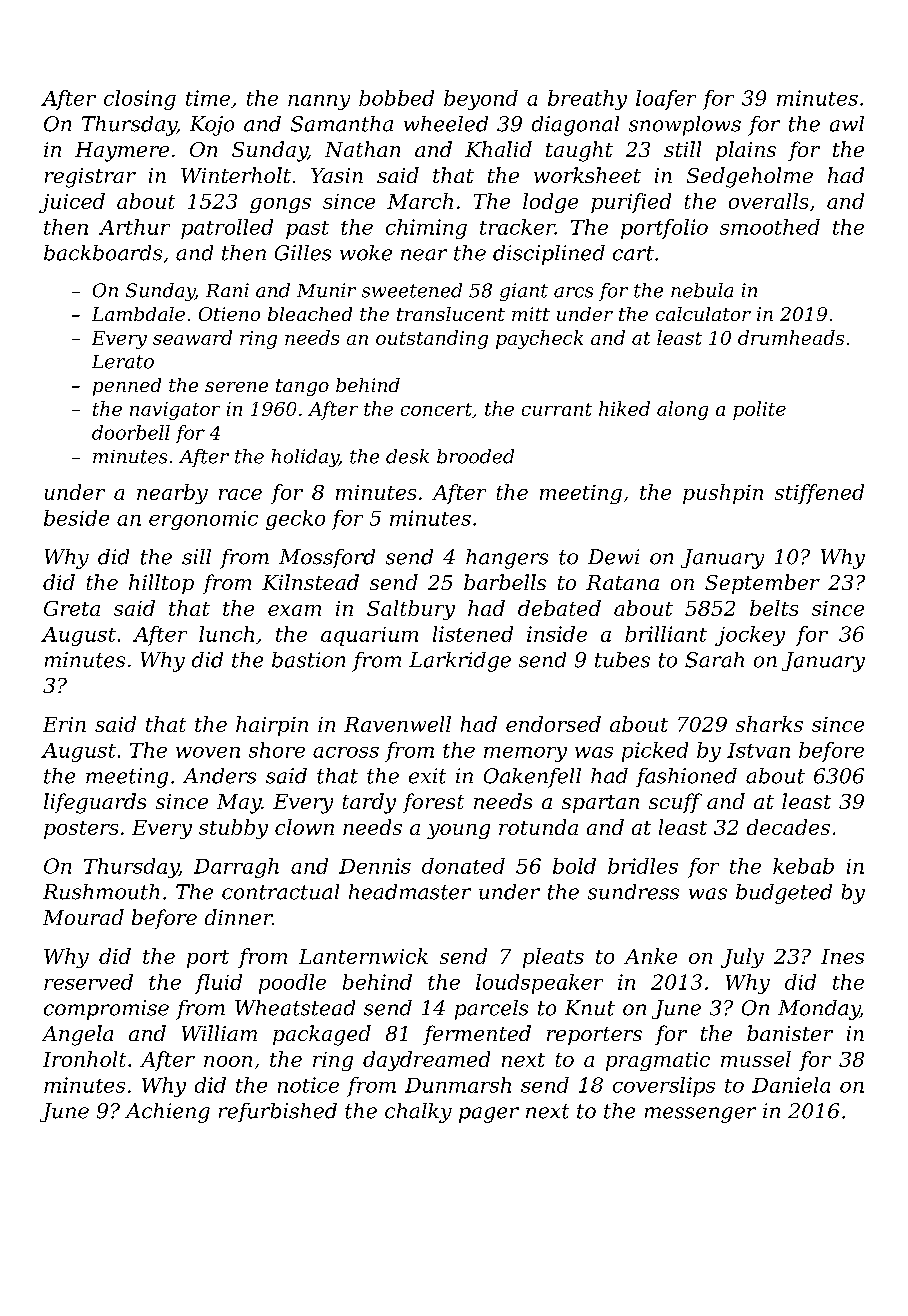 The image size is (908, 1316). Describe the element at coordinates (167, 1113) in the page. I see `Achieng` at that location.
